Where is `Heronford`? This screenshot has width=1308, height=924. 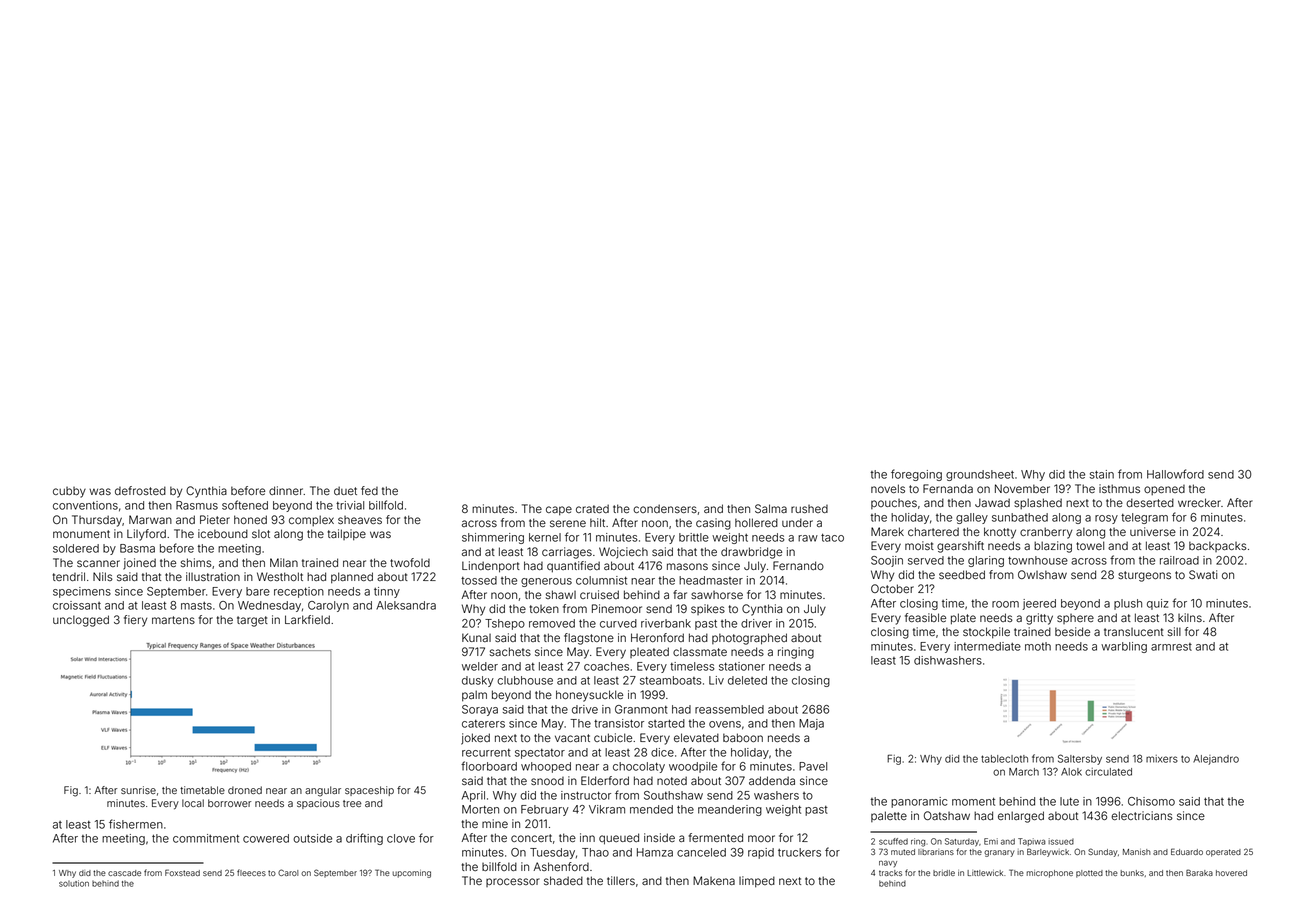
Heronford is located at coordinates (657, 637).
